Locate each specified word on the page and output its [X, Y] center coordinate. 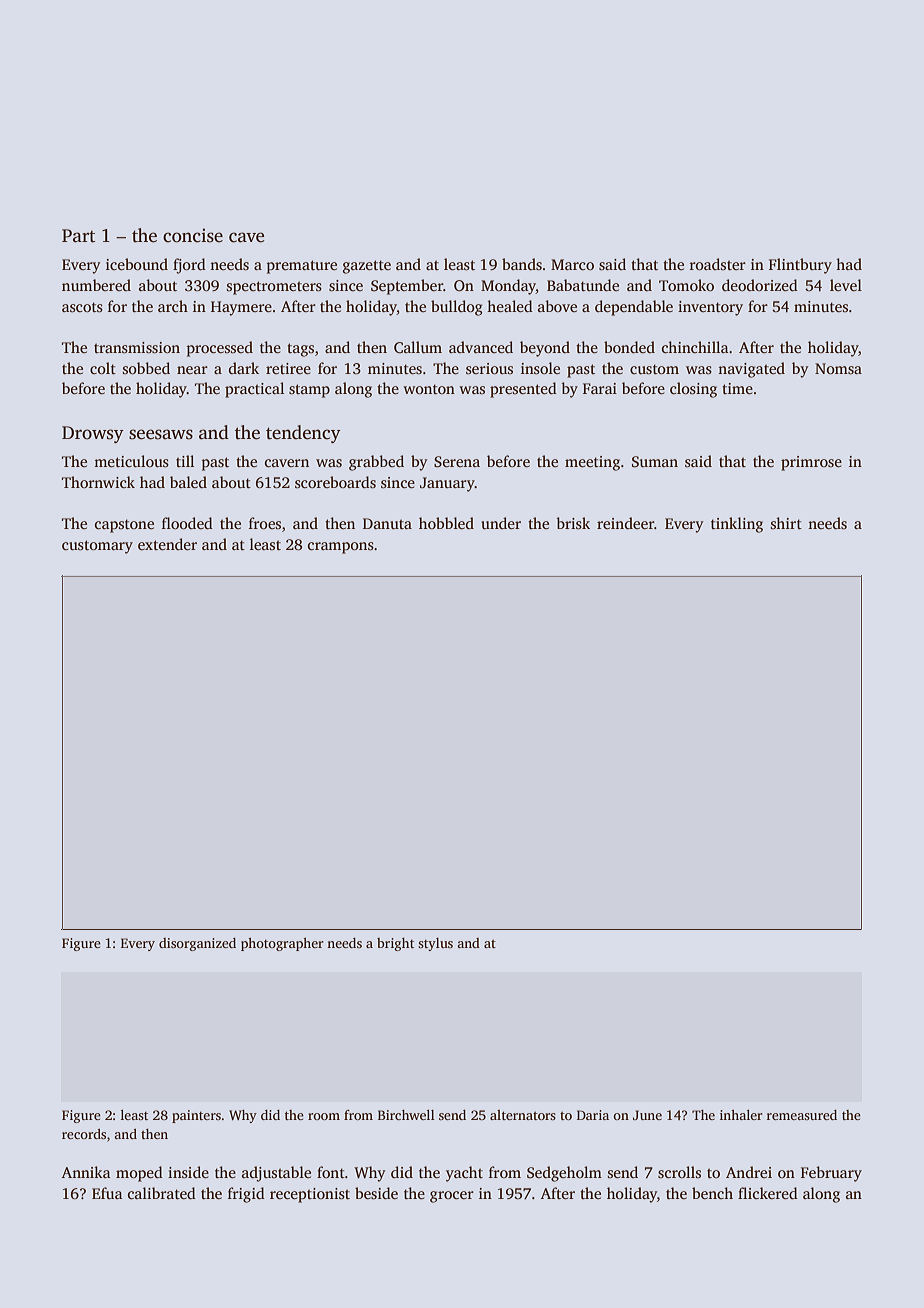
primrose [811, 463]
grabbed [376, 463]
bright [395, 944]
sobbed [146, 368]
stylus [435, 944]
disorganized [197, 944]
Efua [107, 1193]
